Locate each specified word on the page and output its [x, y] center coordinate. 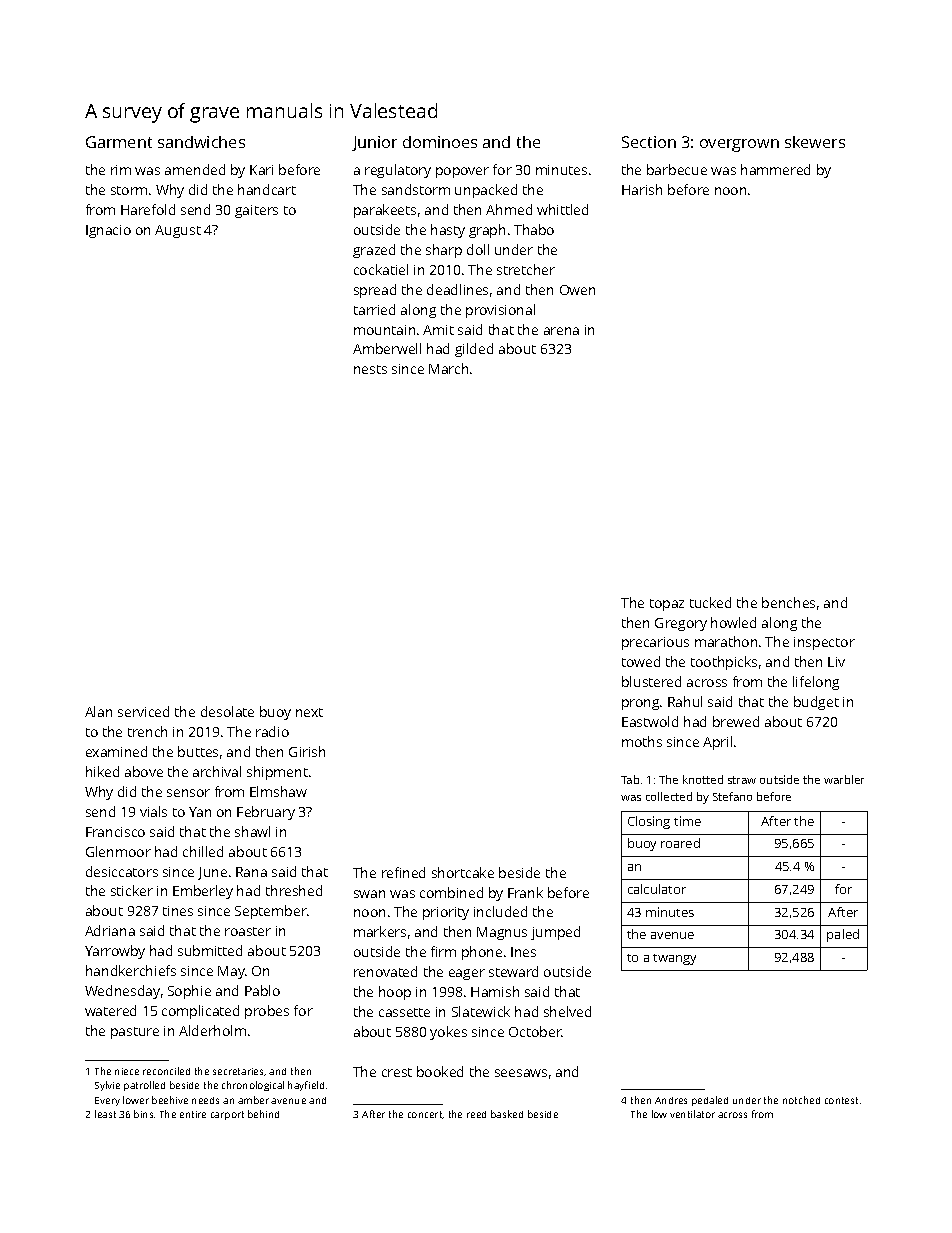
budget [816, 703]
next [309, 712]
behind [263, 1114]
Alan [98, 711]
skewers [815, 142]
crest [397, 1072]
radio [272, 731]
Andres [671, 1100]
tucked [710, 602]
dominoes [440, 142]
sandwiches [201, 142]
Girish [307, 751]
